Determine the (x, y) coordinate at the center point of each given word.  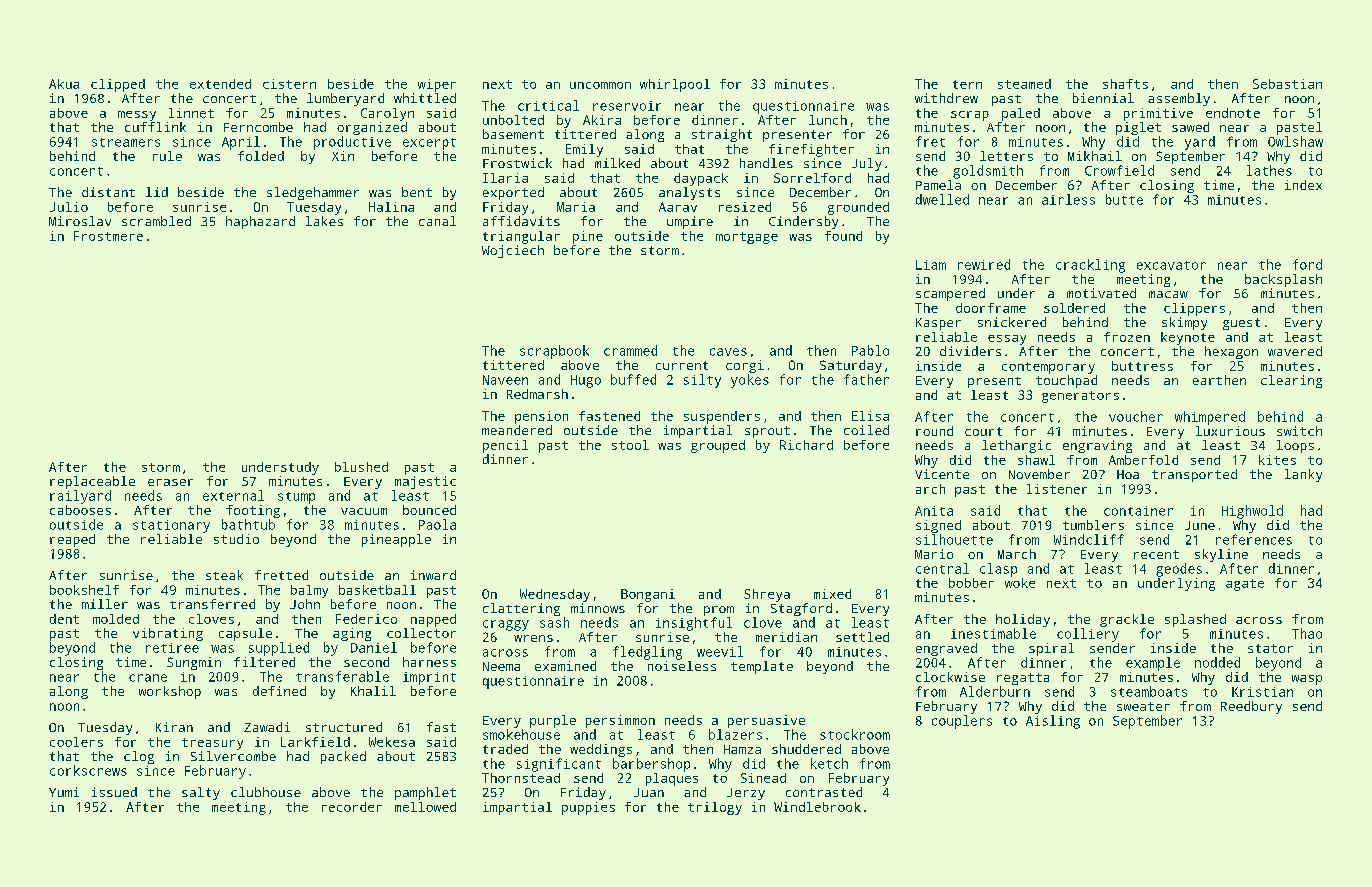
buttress (1142, 366)
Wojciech (513, 251)
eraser (170, 482)
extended (220, 84)
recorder (352, 807)
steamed (1024, 84)
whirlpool (675, 85)
